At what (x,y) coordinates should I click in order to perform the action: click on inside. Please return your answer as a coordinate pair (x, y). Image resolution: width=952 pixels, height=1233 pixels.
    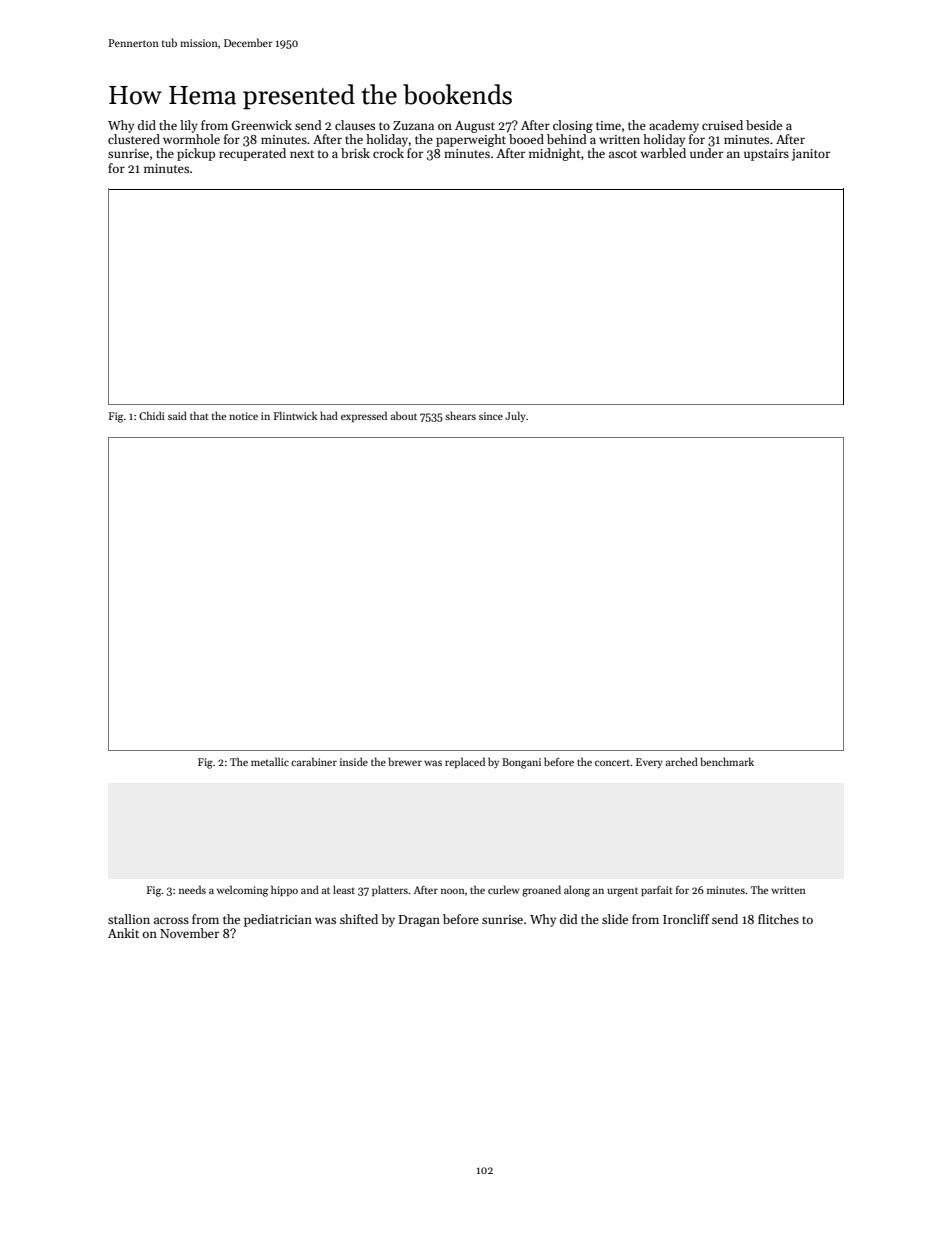
    Looking at the image, I should click on (354, 761).
